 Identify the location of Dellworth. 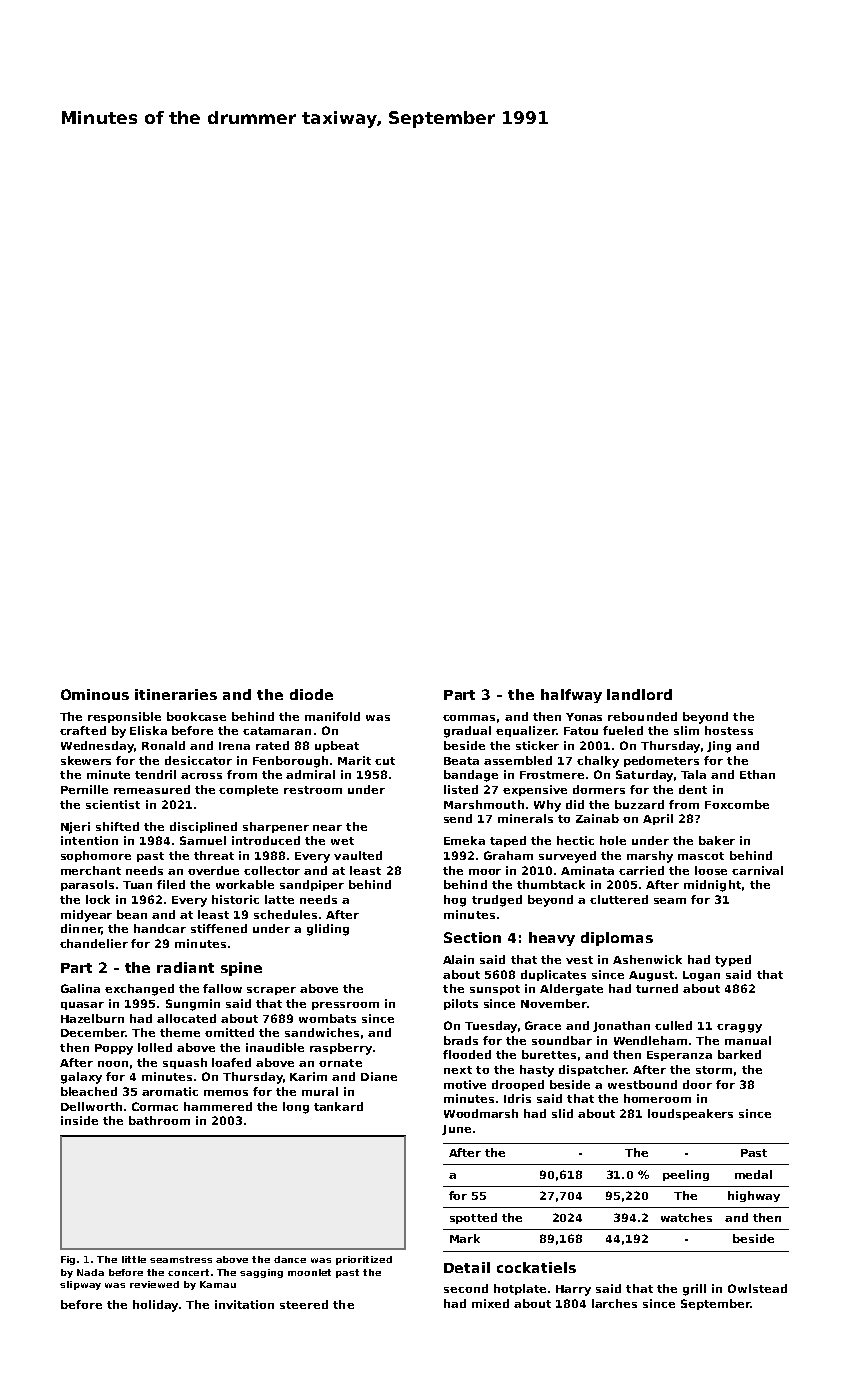
(91, 1106).
